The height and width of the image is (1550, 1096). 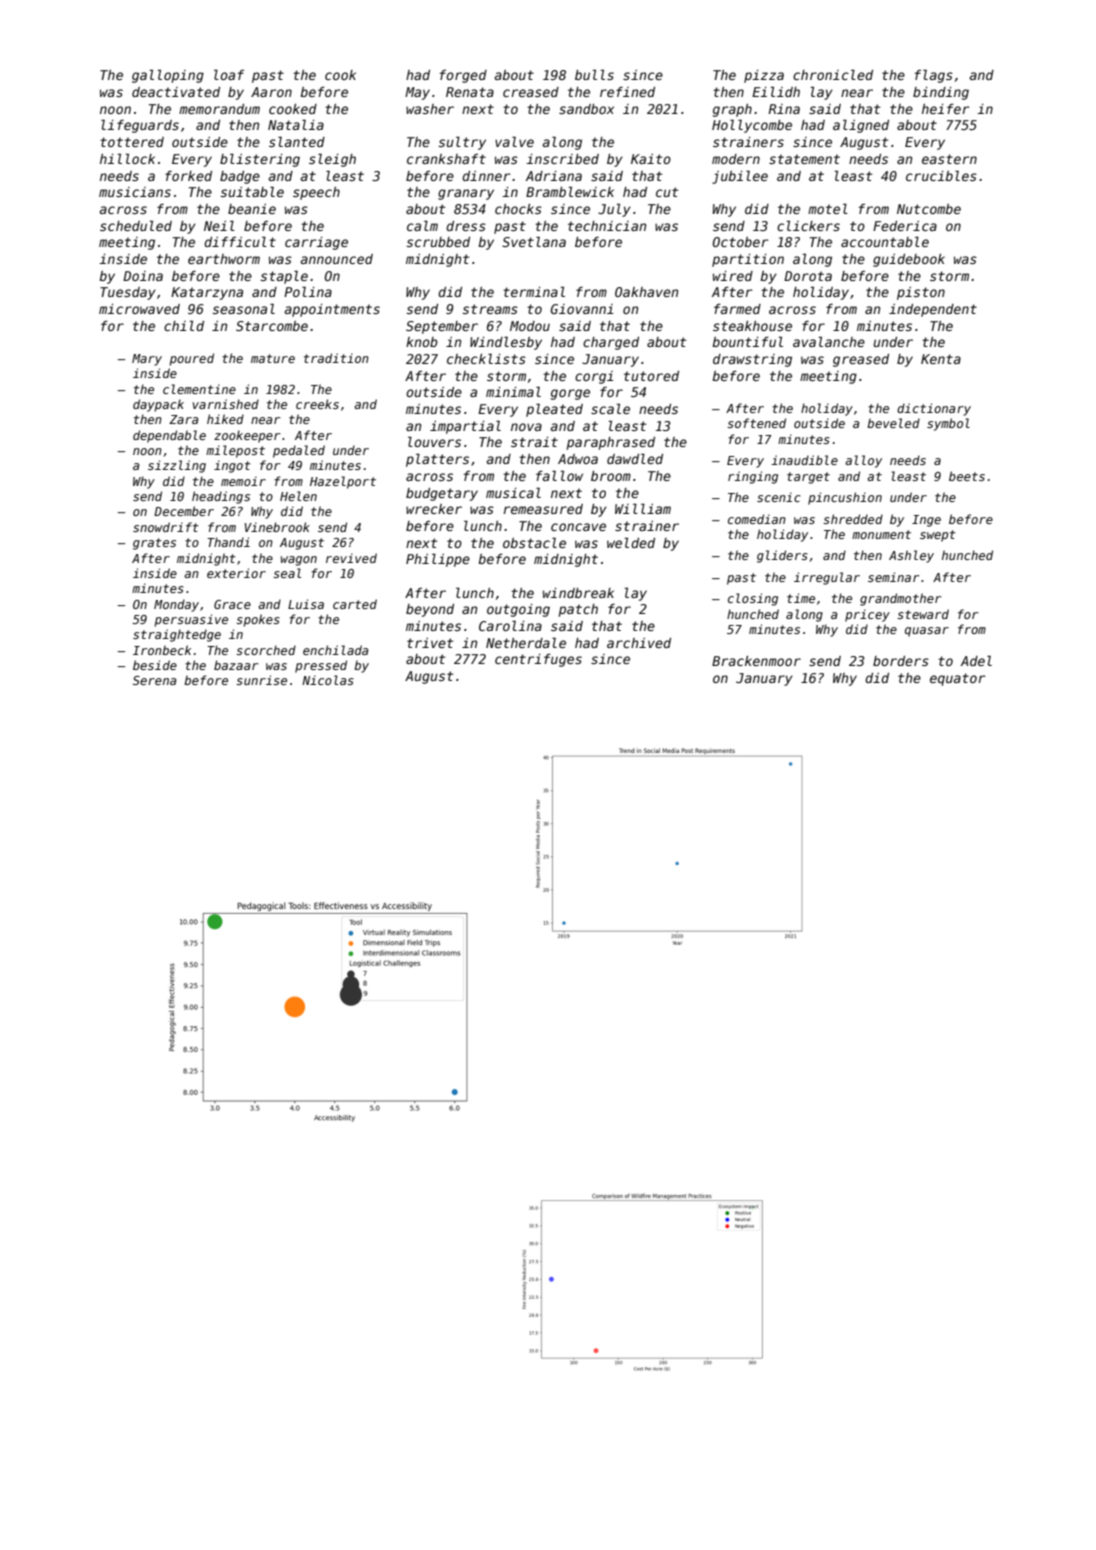 I want to click on loaf, so click(x=229, y=74).
